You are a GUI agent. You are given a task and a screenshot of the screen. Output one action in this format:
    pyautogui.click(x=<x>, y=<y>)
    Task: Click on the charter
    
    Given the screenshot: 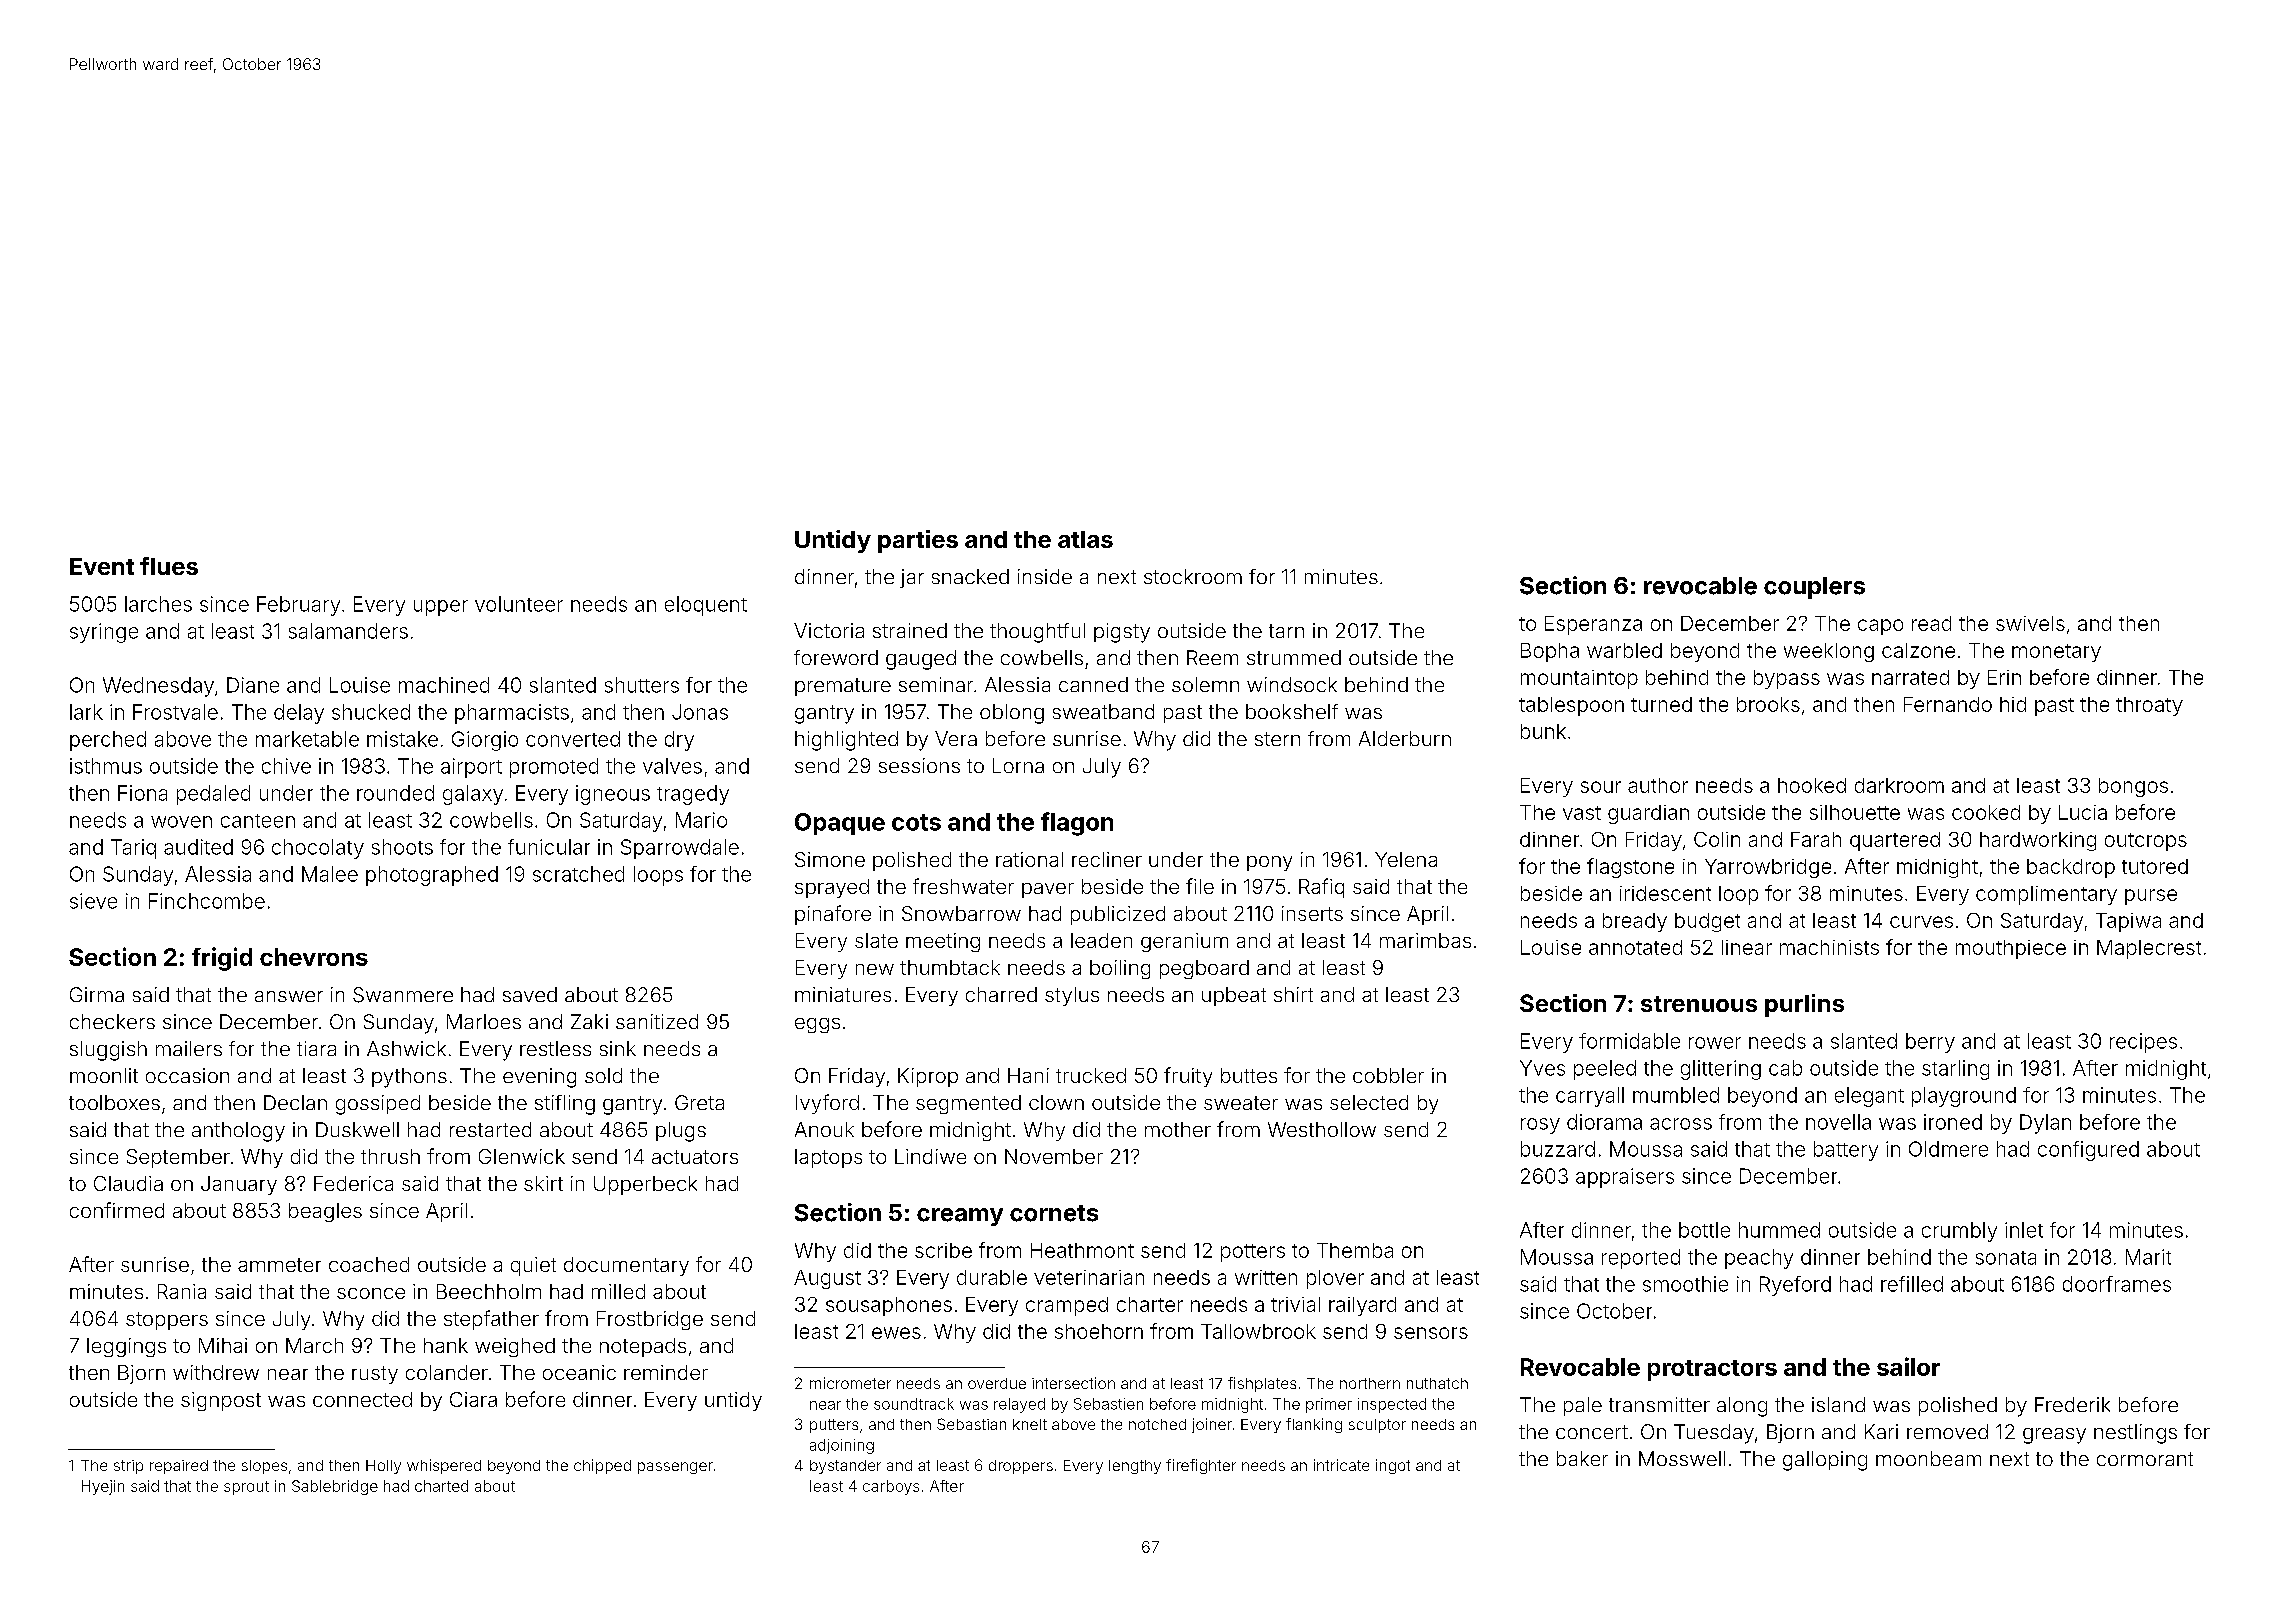 What is the action you would take?
    pyautogui.click(x=1150, y=1304)
